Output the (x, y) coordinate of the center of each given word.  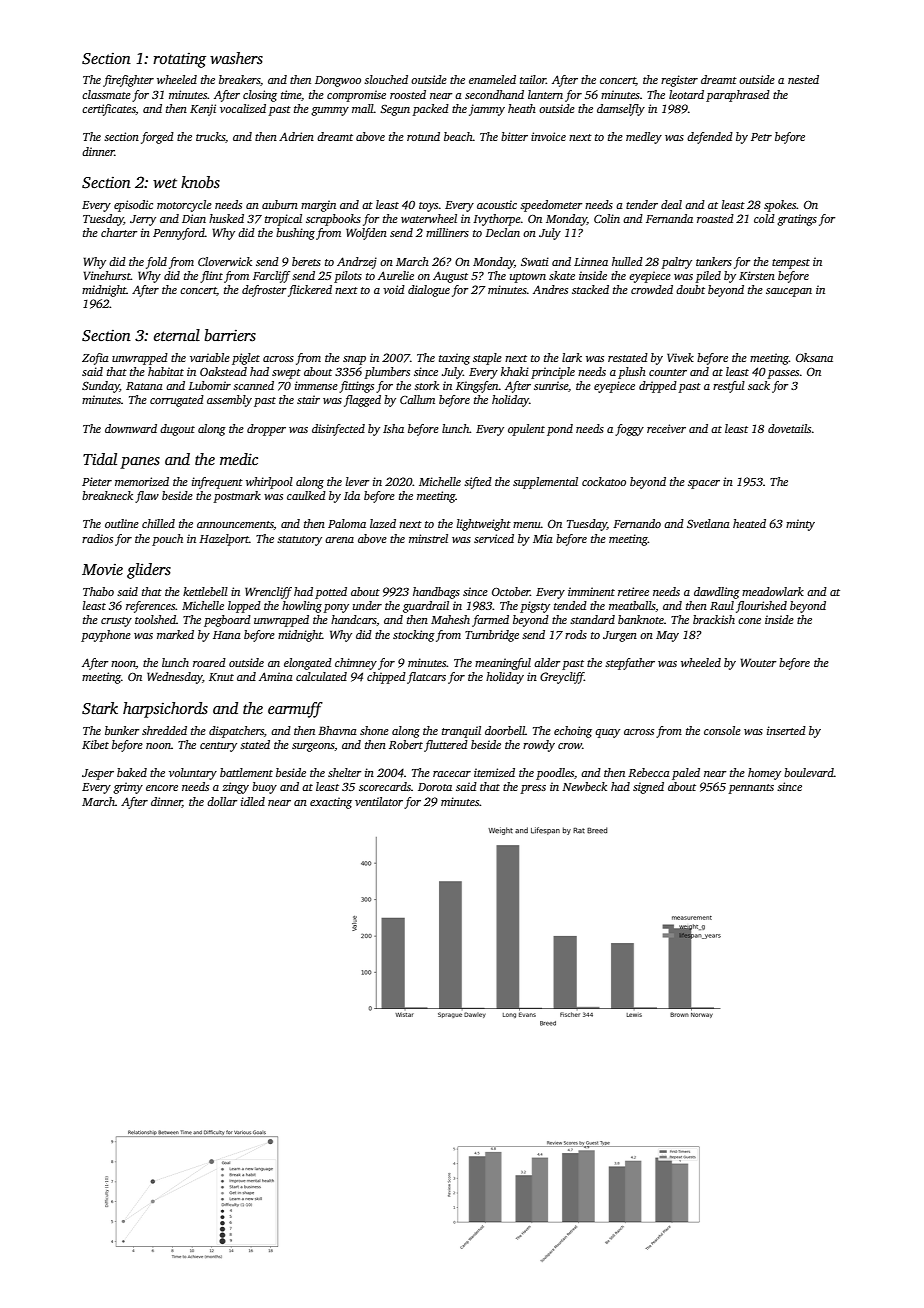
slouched (386, 79)
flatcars (426, 678)
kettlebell (205, 591)
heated (749, 523)
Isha (393, 428)
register (679, 81)
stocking (414, 636)
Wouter (758, 662)
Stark (100, 708)
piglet (246, 359)
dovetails (789, 428)
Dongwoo (338, 81)
